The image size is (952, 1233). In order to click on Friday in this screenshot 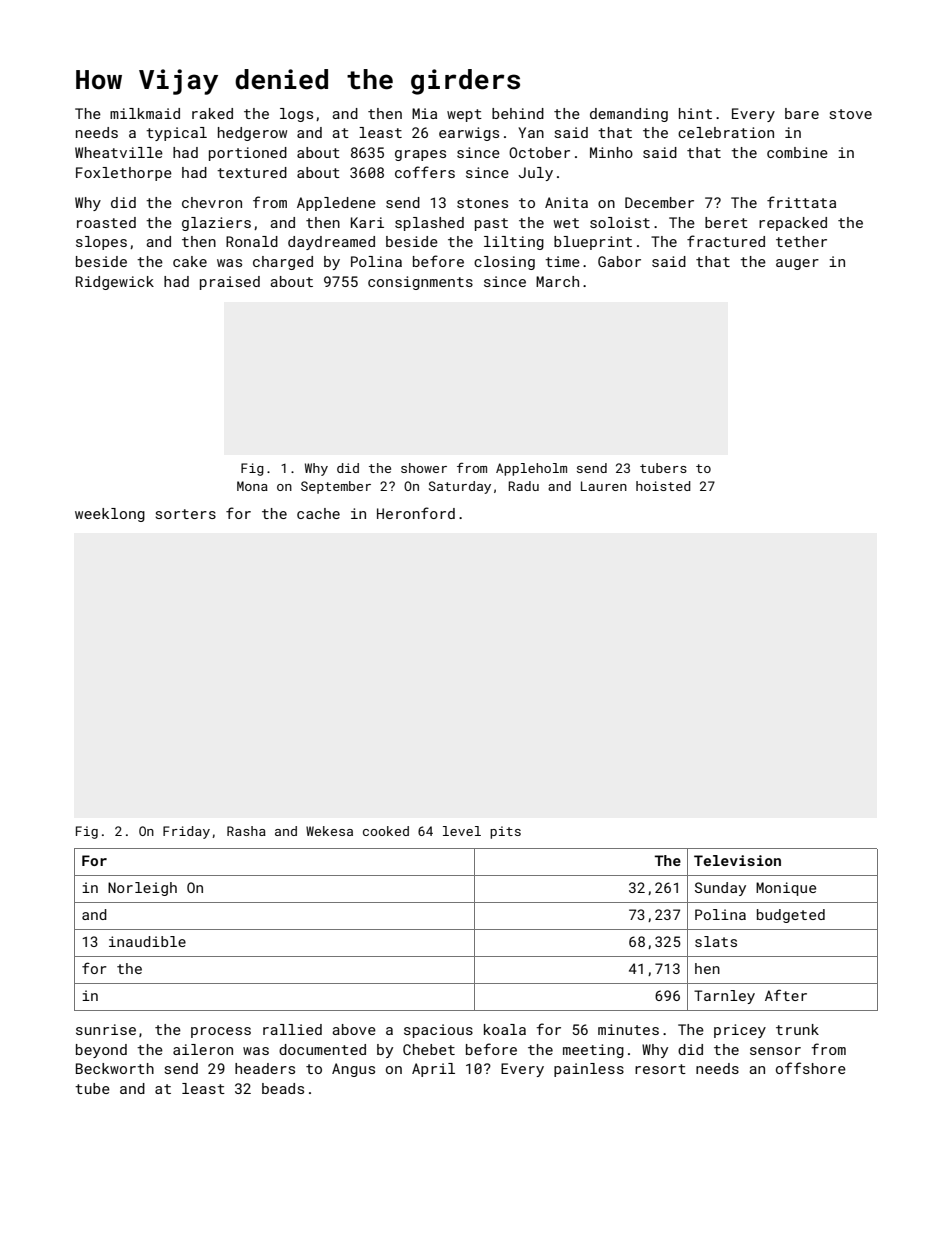, I will do `click(186, 832)`.
